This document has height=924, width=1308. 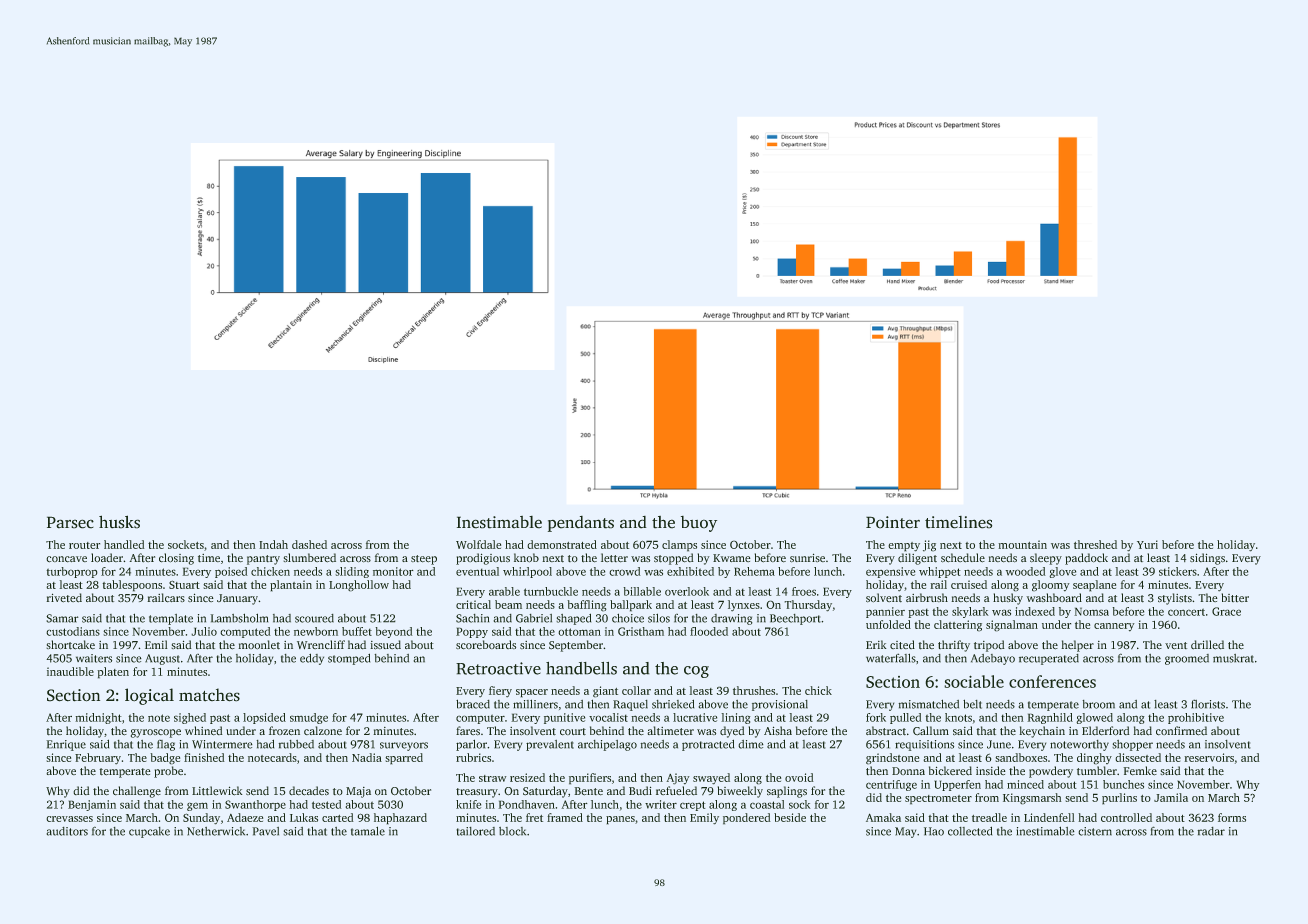 I want to click on Netherwick, so click(x=216, y=831).
